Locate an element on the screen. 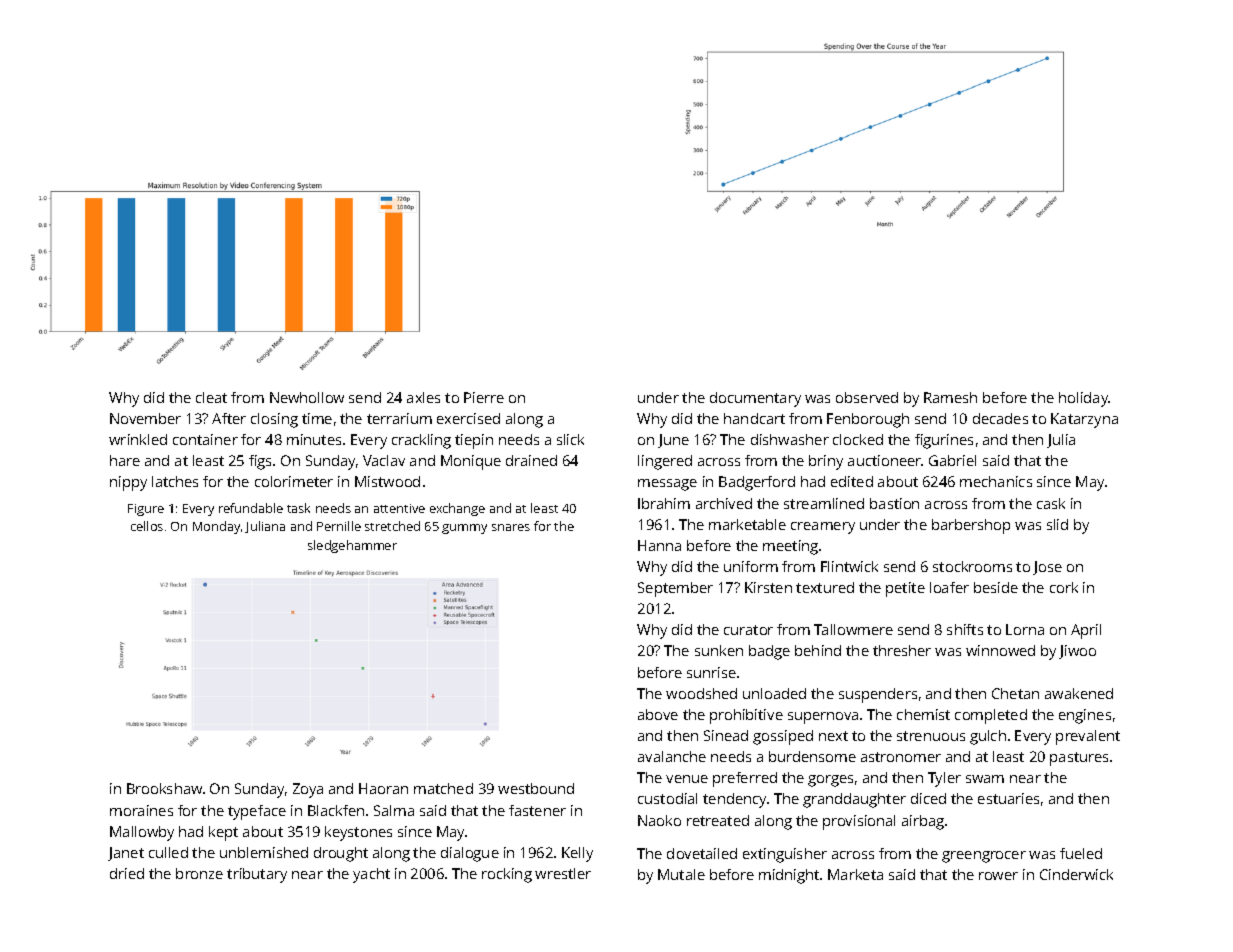  lingered is located at coordinates (665, 462).
